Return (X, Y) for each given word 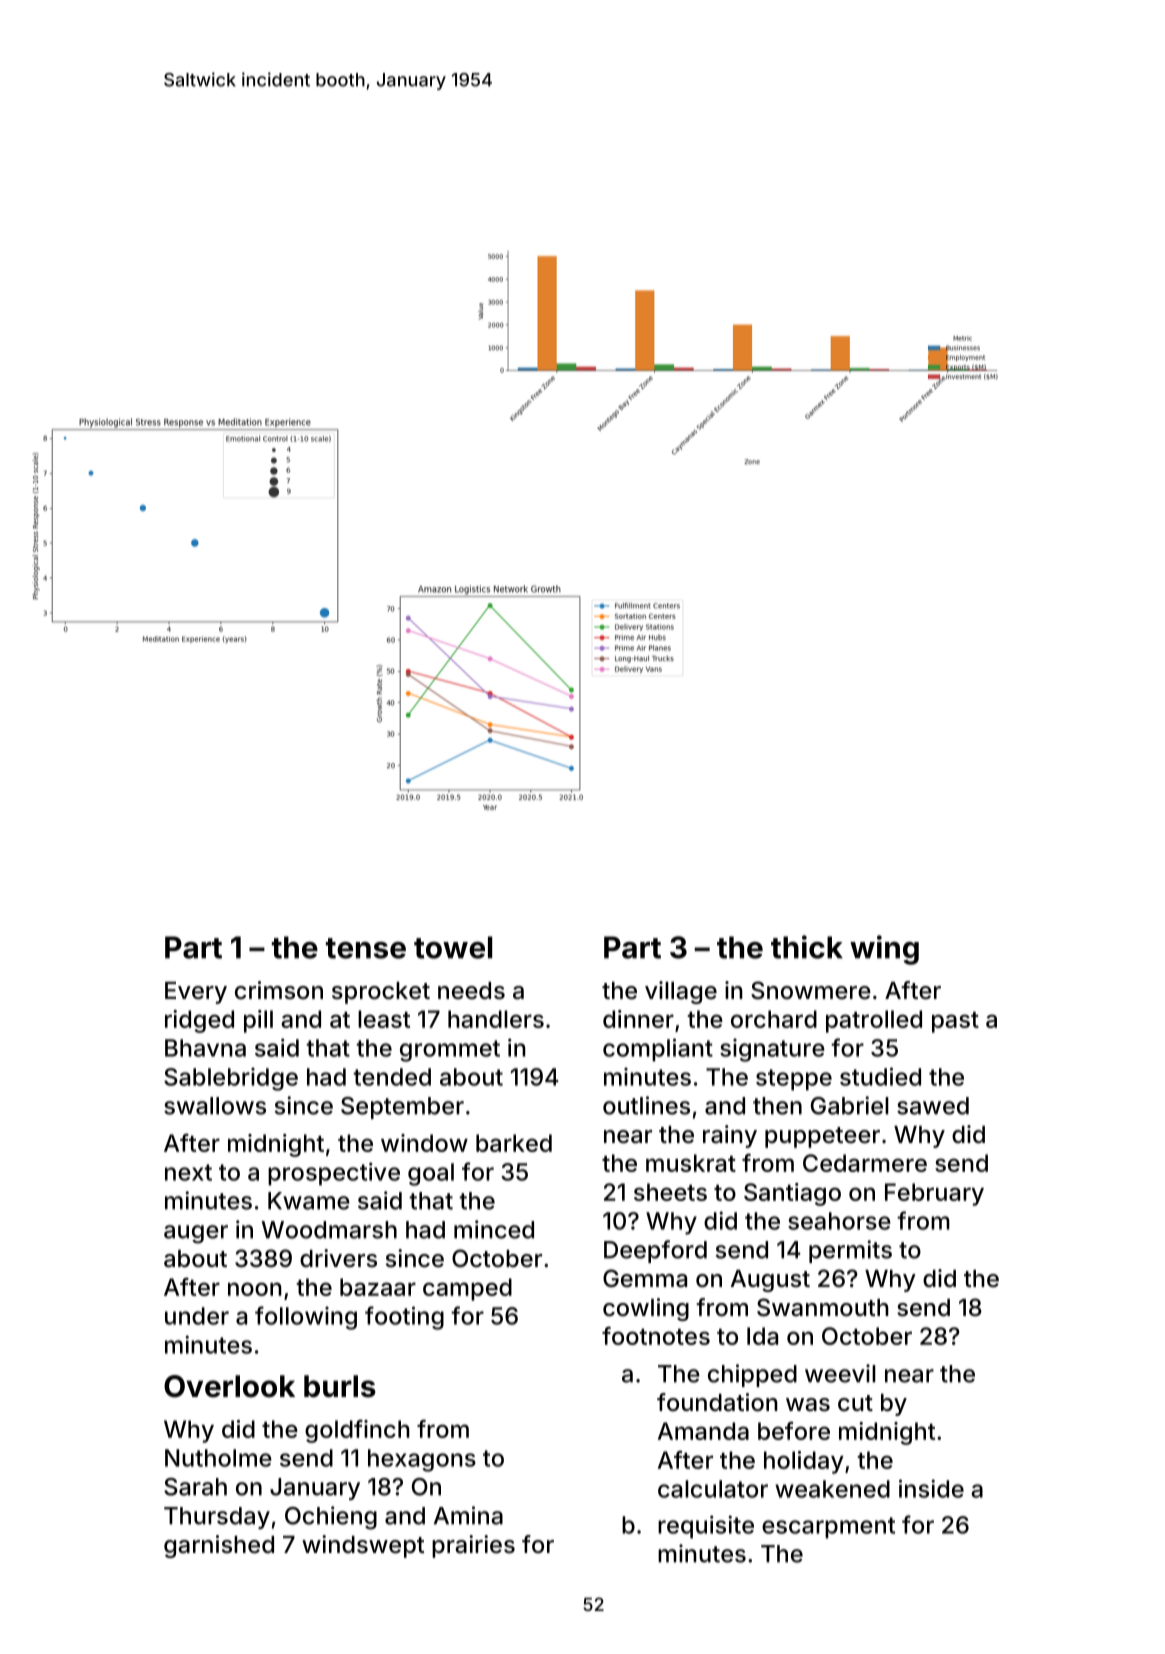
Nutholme (218, 1458)
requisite (706, 1527)
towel (453, 947)
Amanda (703, 1431)
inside (931, 1488)
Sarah (195, 1487)
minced (494, 1229)
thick (807, 947)
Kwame (309, 1201)
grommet (450, 1051)
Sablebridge (231, 1079)
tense (366, 948)
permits (850, 1251)
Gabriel (850, 1105)
